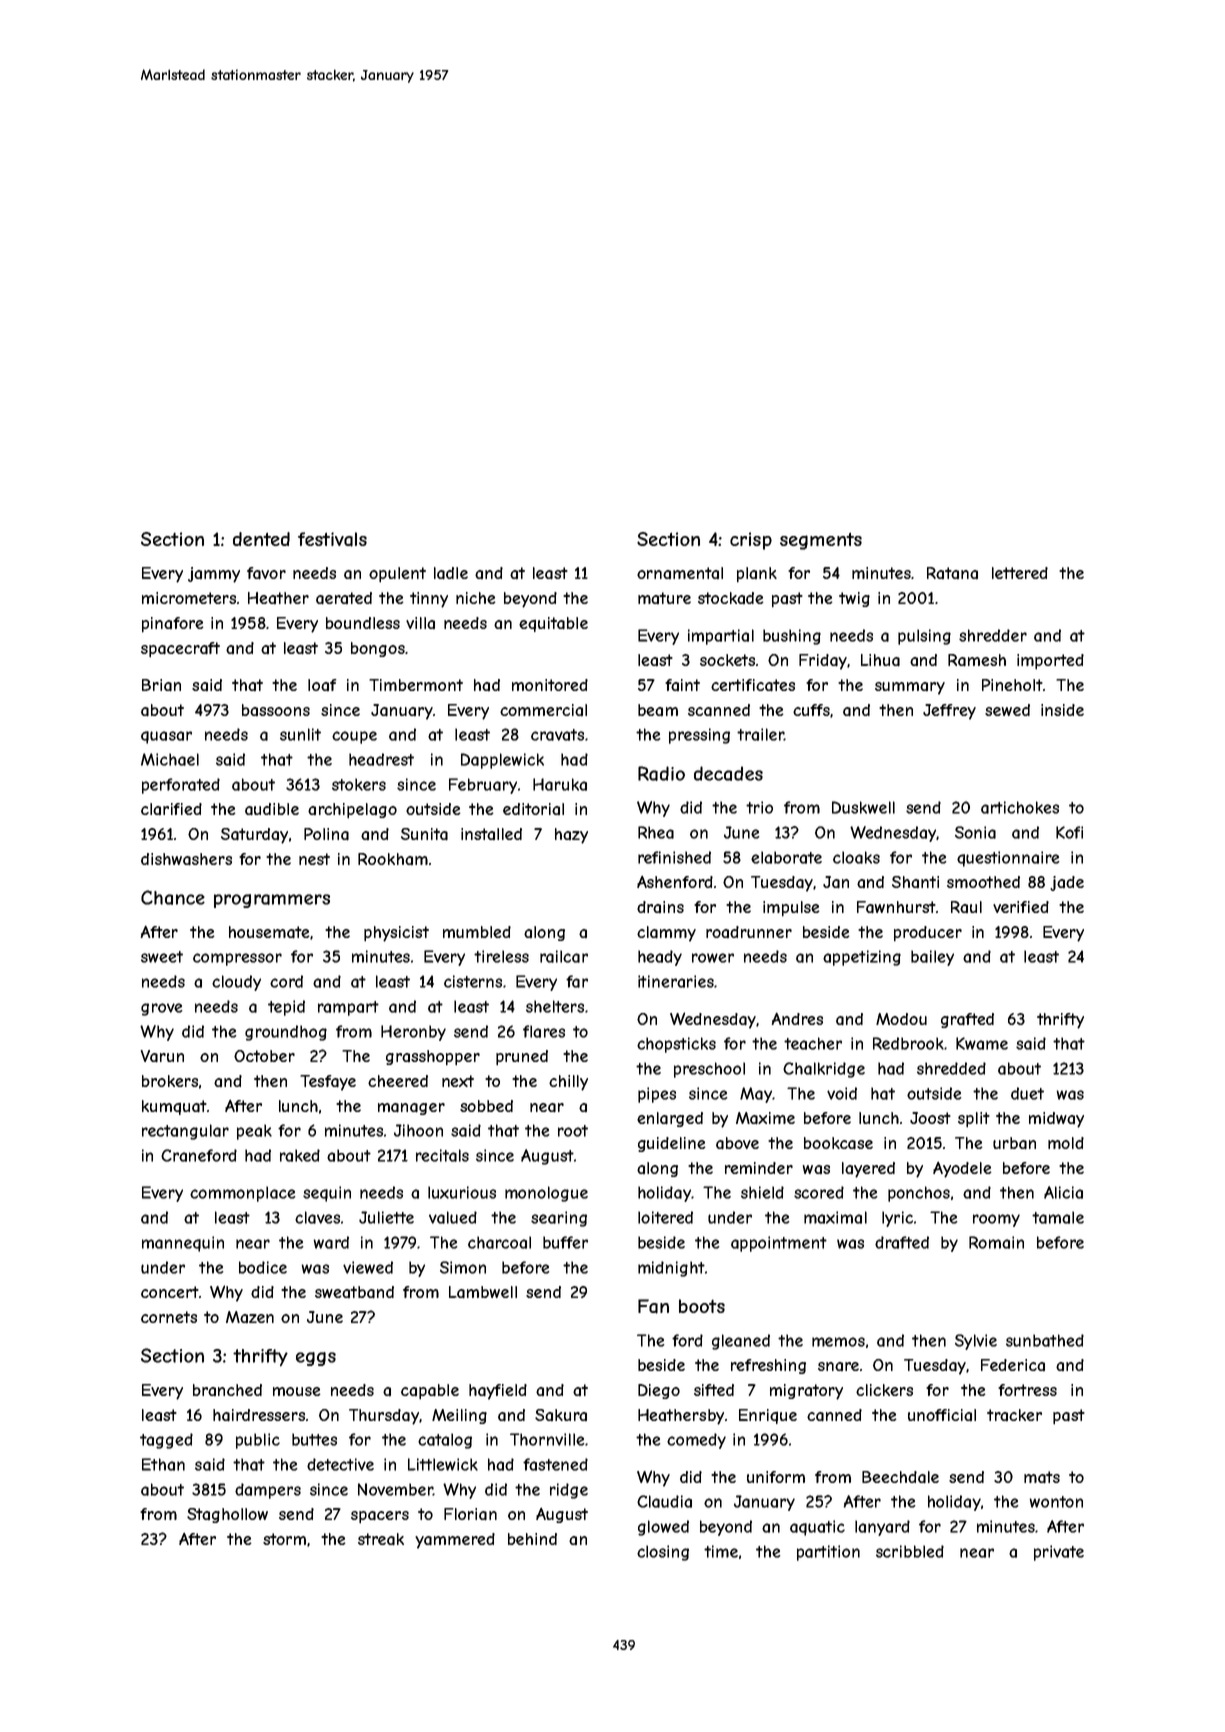  I want to click on micrometers, so click(189, 598).
